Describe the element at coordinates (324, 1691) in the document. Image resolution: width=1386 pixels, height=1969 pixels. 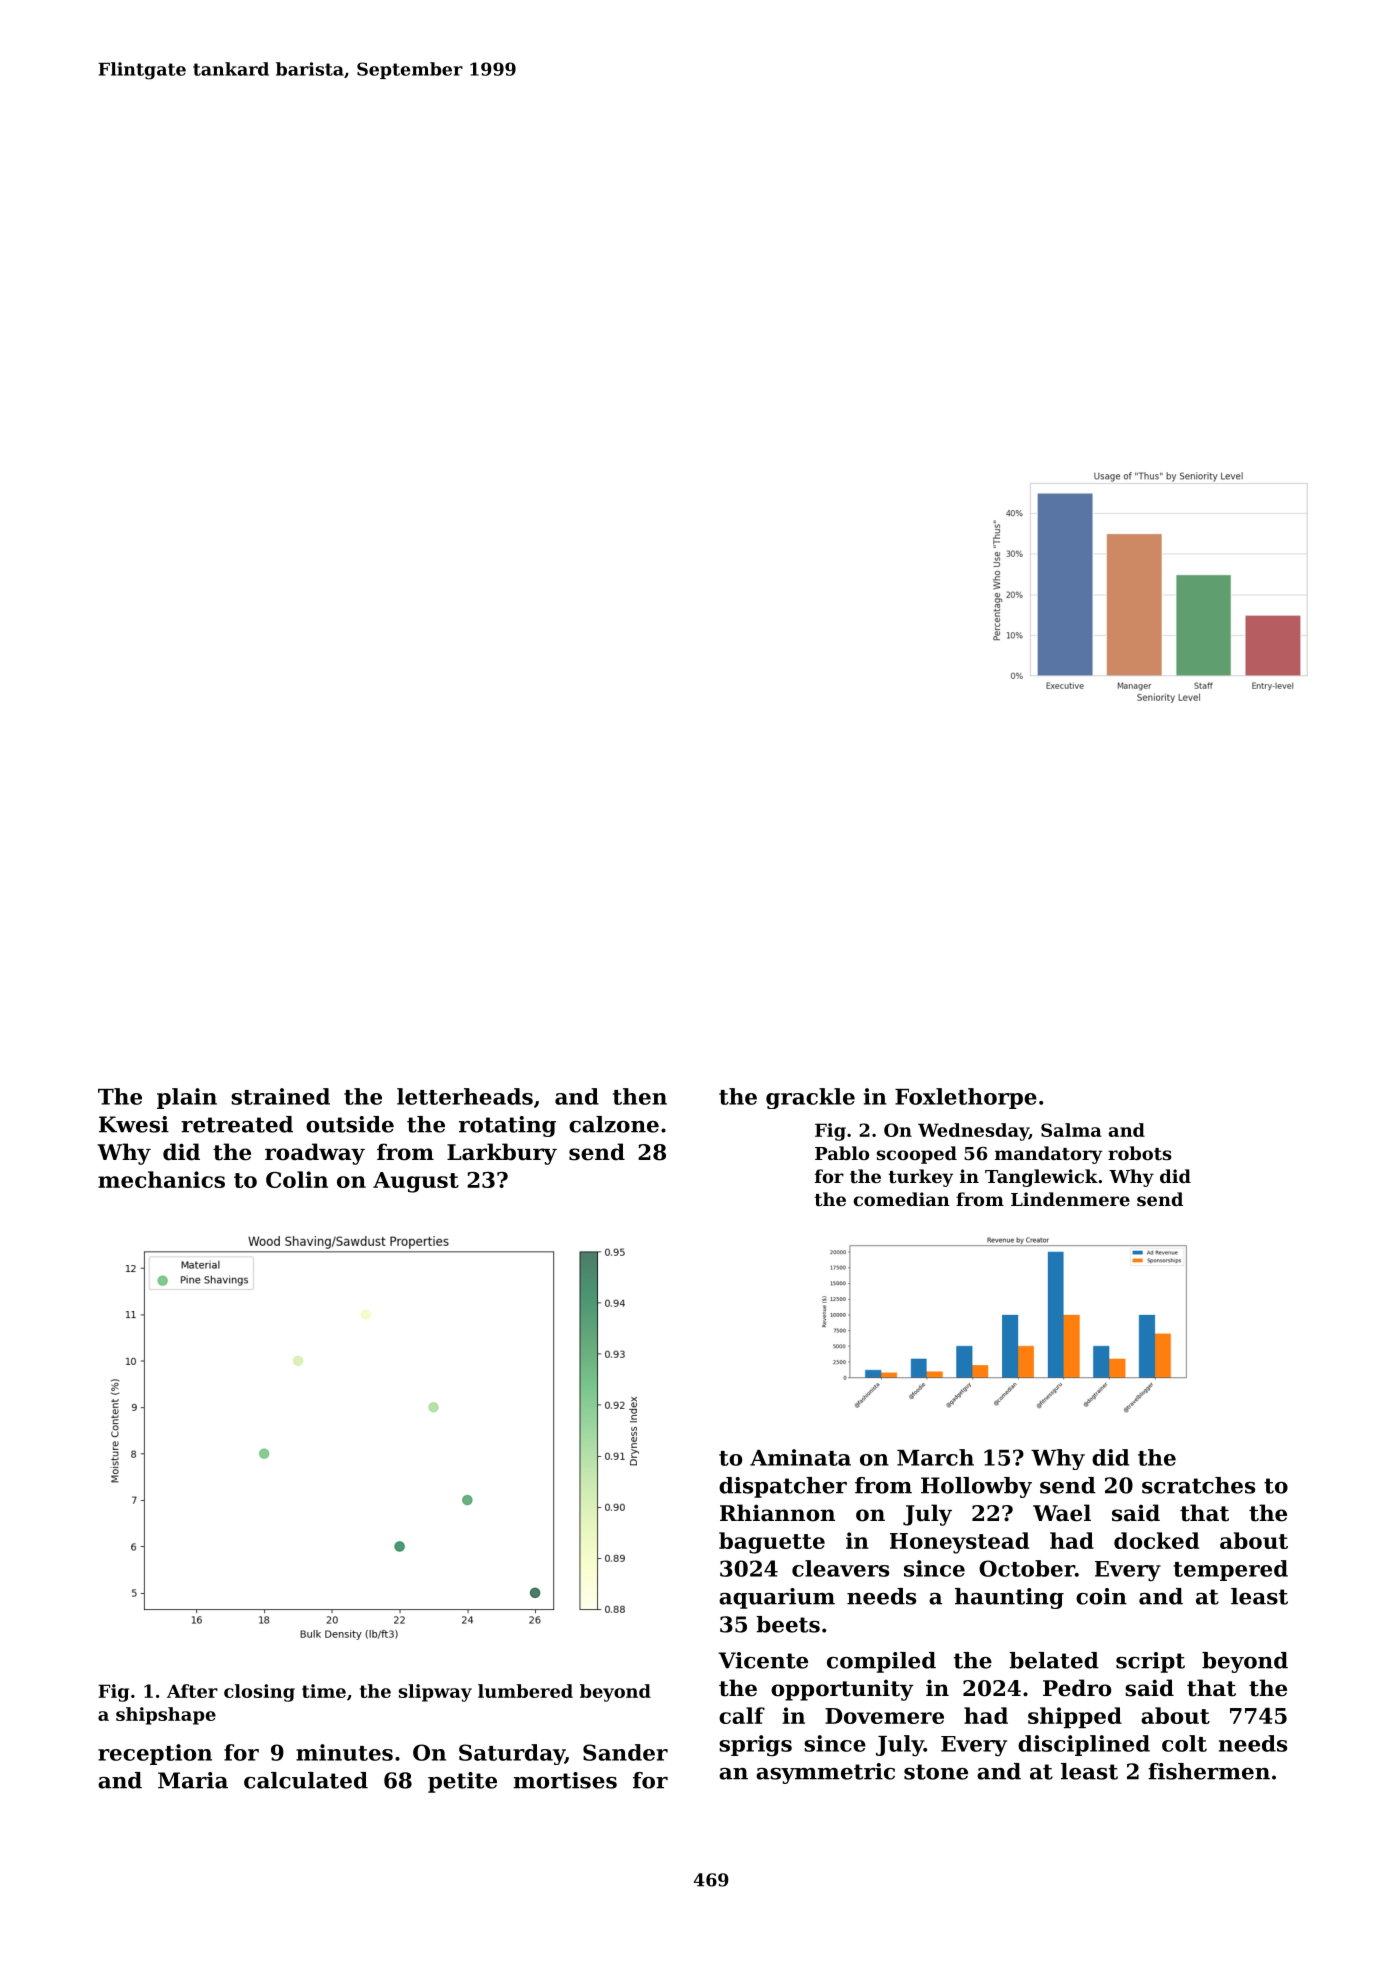
I see `time` at that location.
